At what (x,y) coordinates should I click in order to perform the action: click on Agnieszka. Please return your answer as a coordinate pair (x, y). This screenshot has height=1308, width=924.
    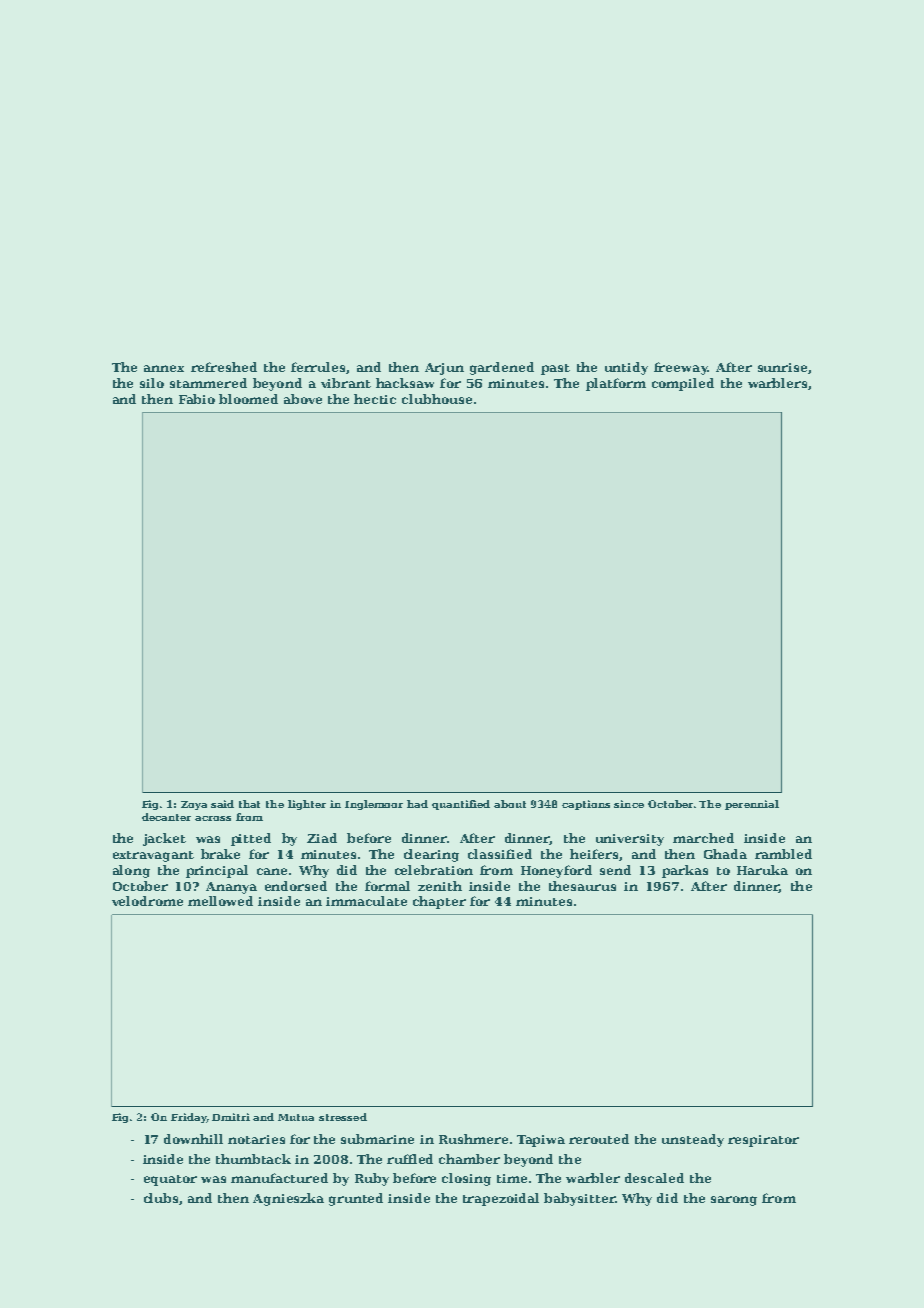
    Looking at the image, I should click on (288, 1199).
